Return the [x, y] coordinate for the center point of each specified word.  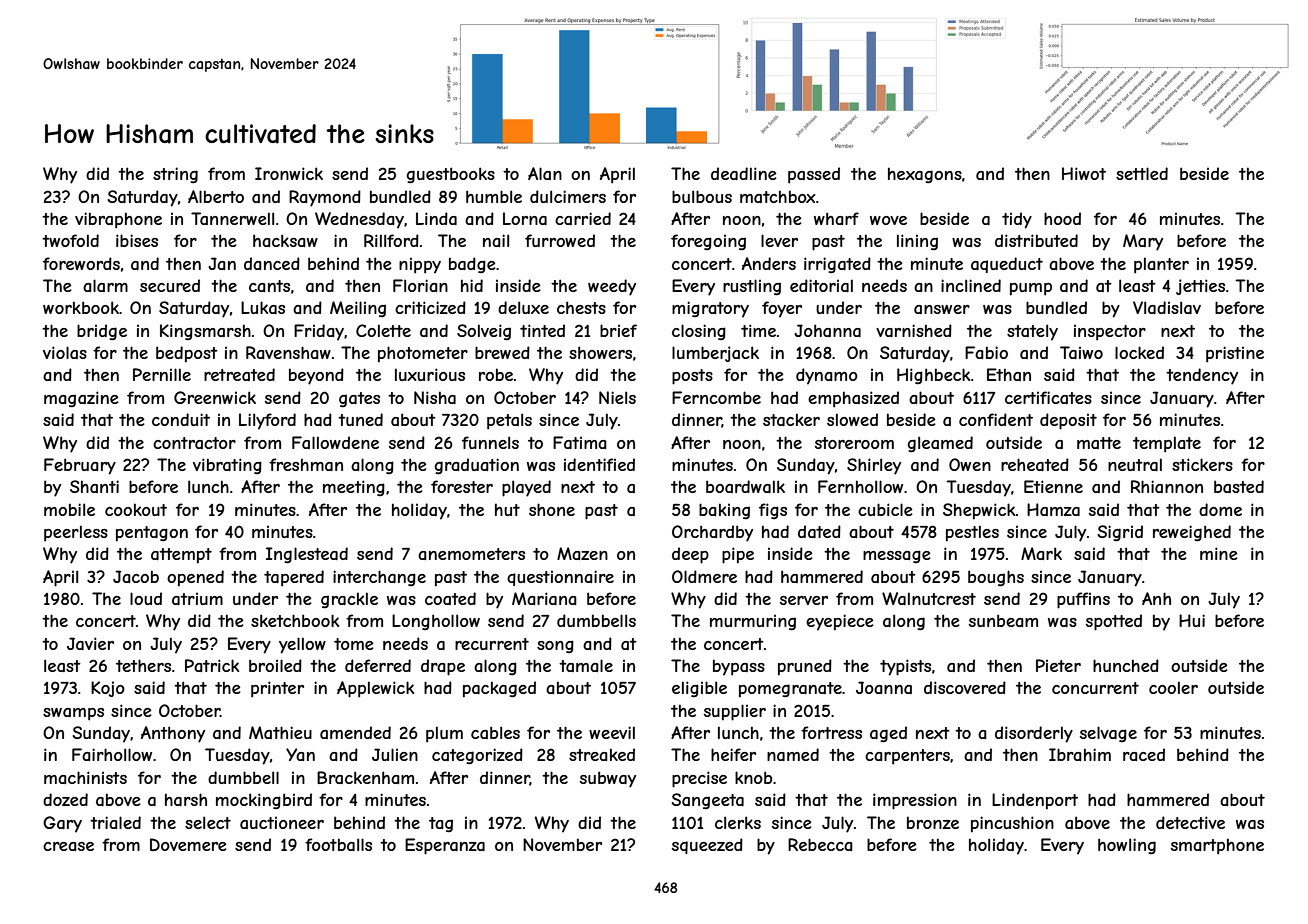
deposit [1068, 421]
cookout [136, 509]
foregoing [708, 242]
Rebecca [820, 844]
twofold [70, 240]
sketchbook [295, 620]
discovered [965, 687]
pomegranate [790, 690]
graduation [477, 466]
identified [599, 464]
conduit [181, 419]
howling [1127, 846]
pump [1031, 289]
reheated [1035, 464]
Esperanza [445, 846]
